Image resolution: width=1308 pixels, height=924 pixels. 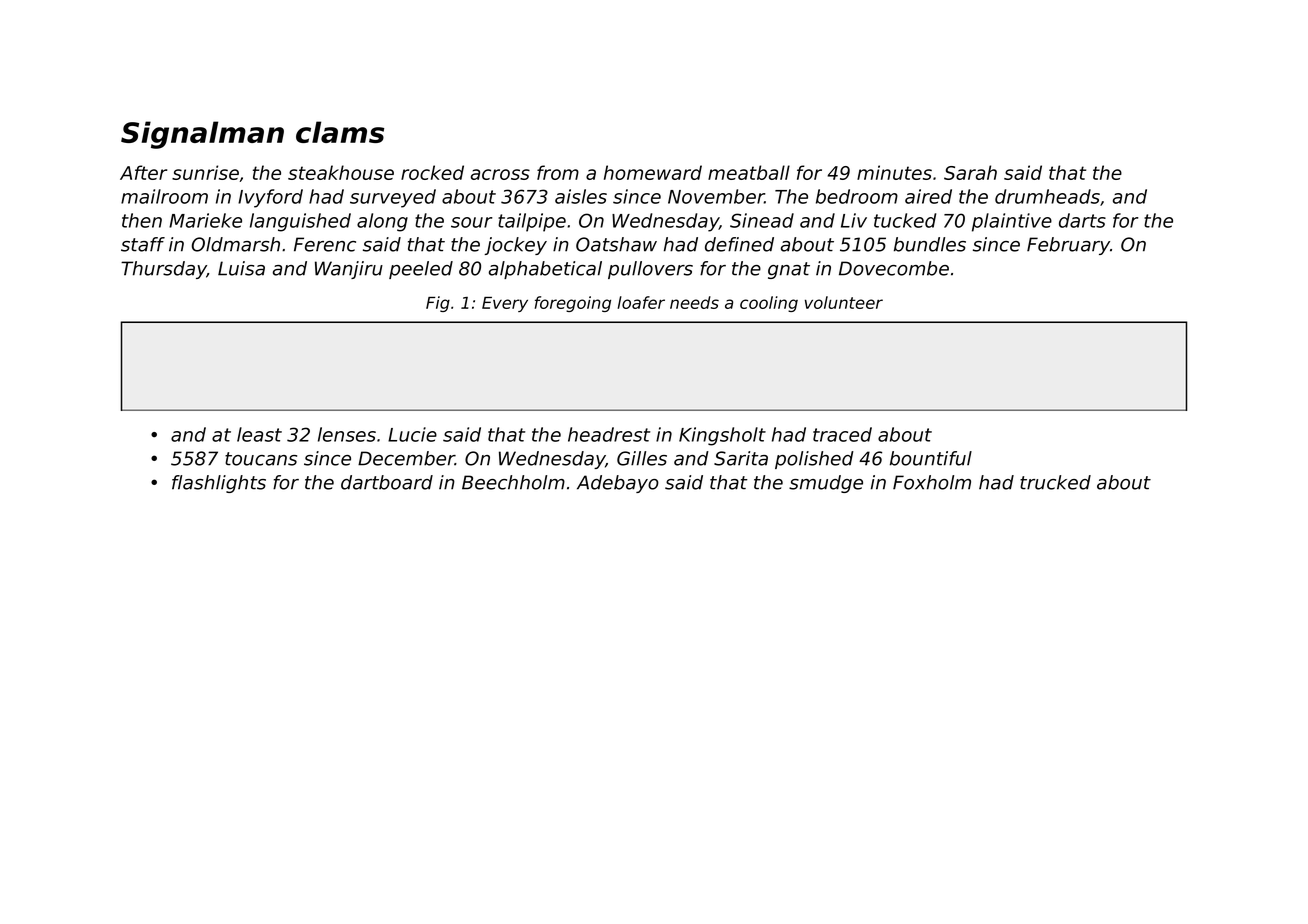 I want to click on least, so click(x=259, y=434).
